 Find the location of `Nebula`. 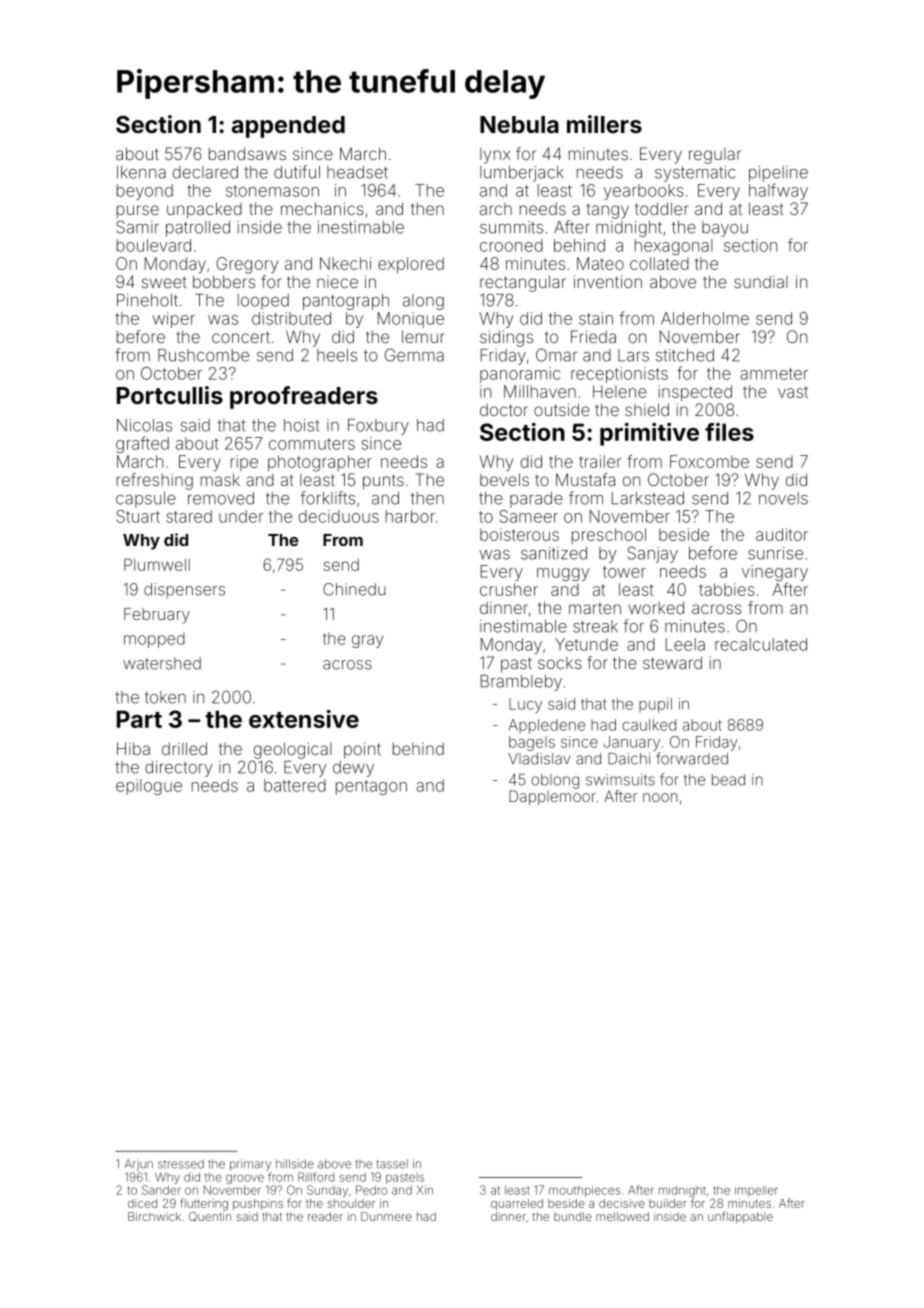

Nebula is located at coordinates (519, 124).
